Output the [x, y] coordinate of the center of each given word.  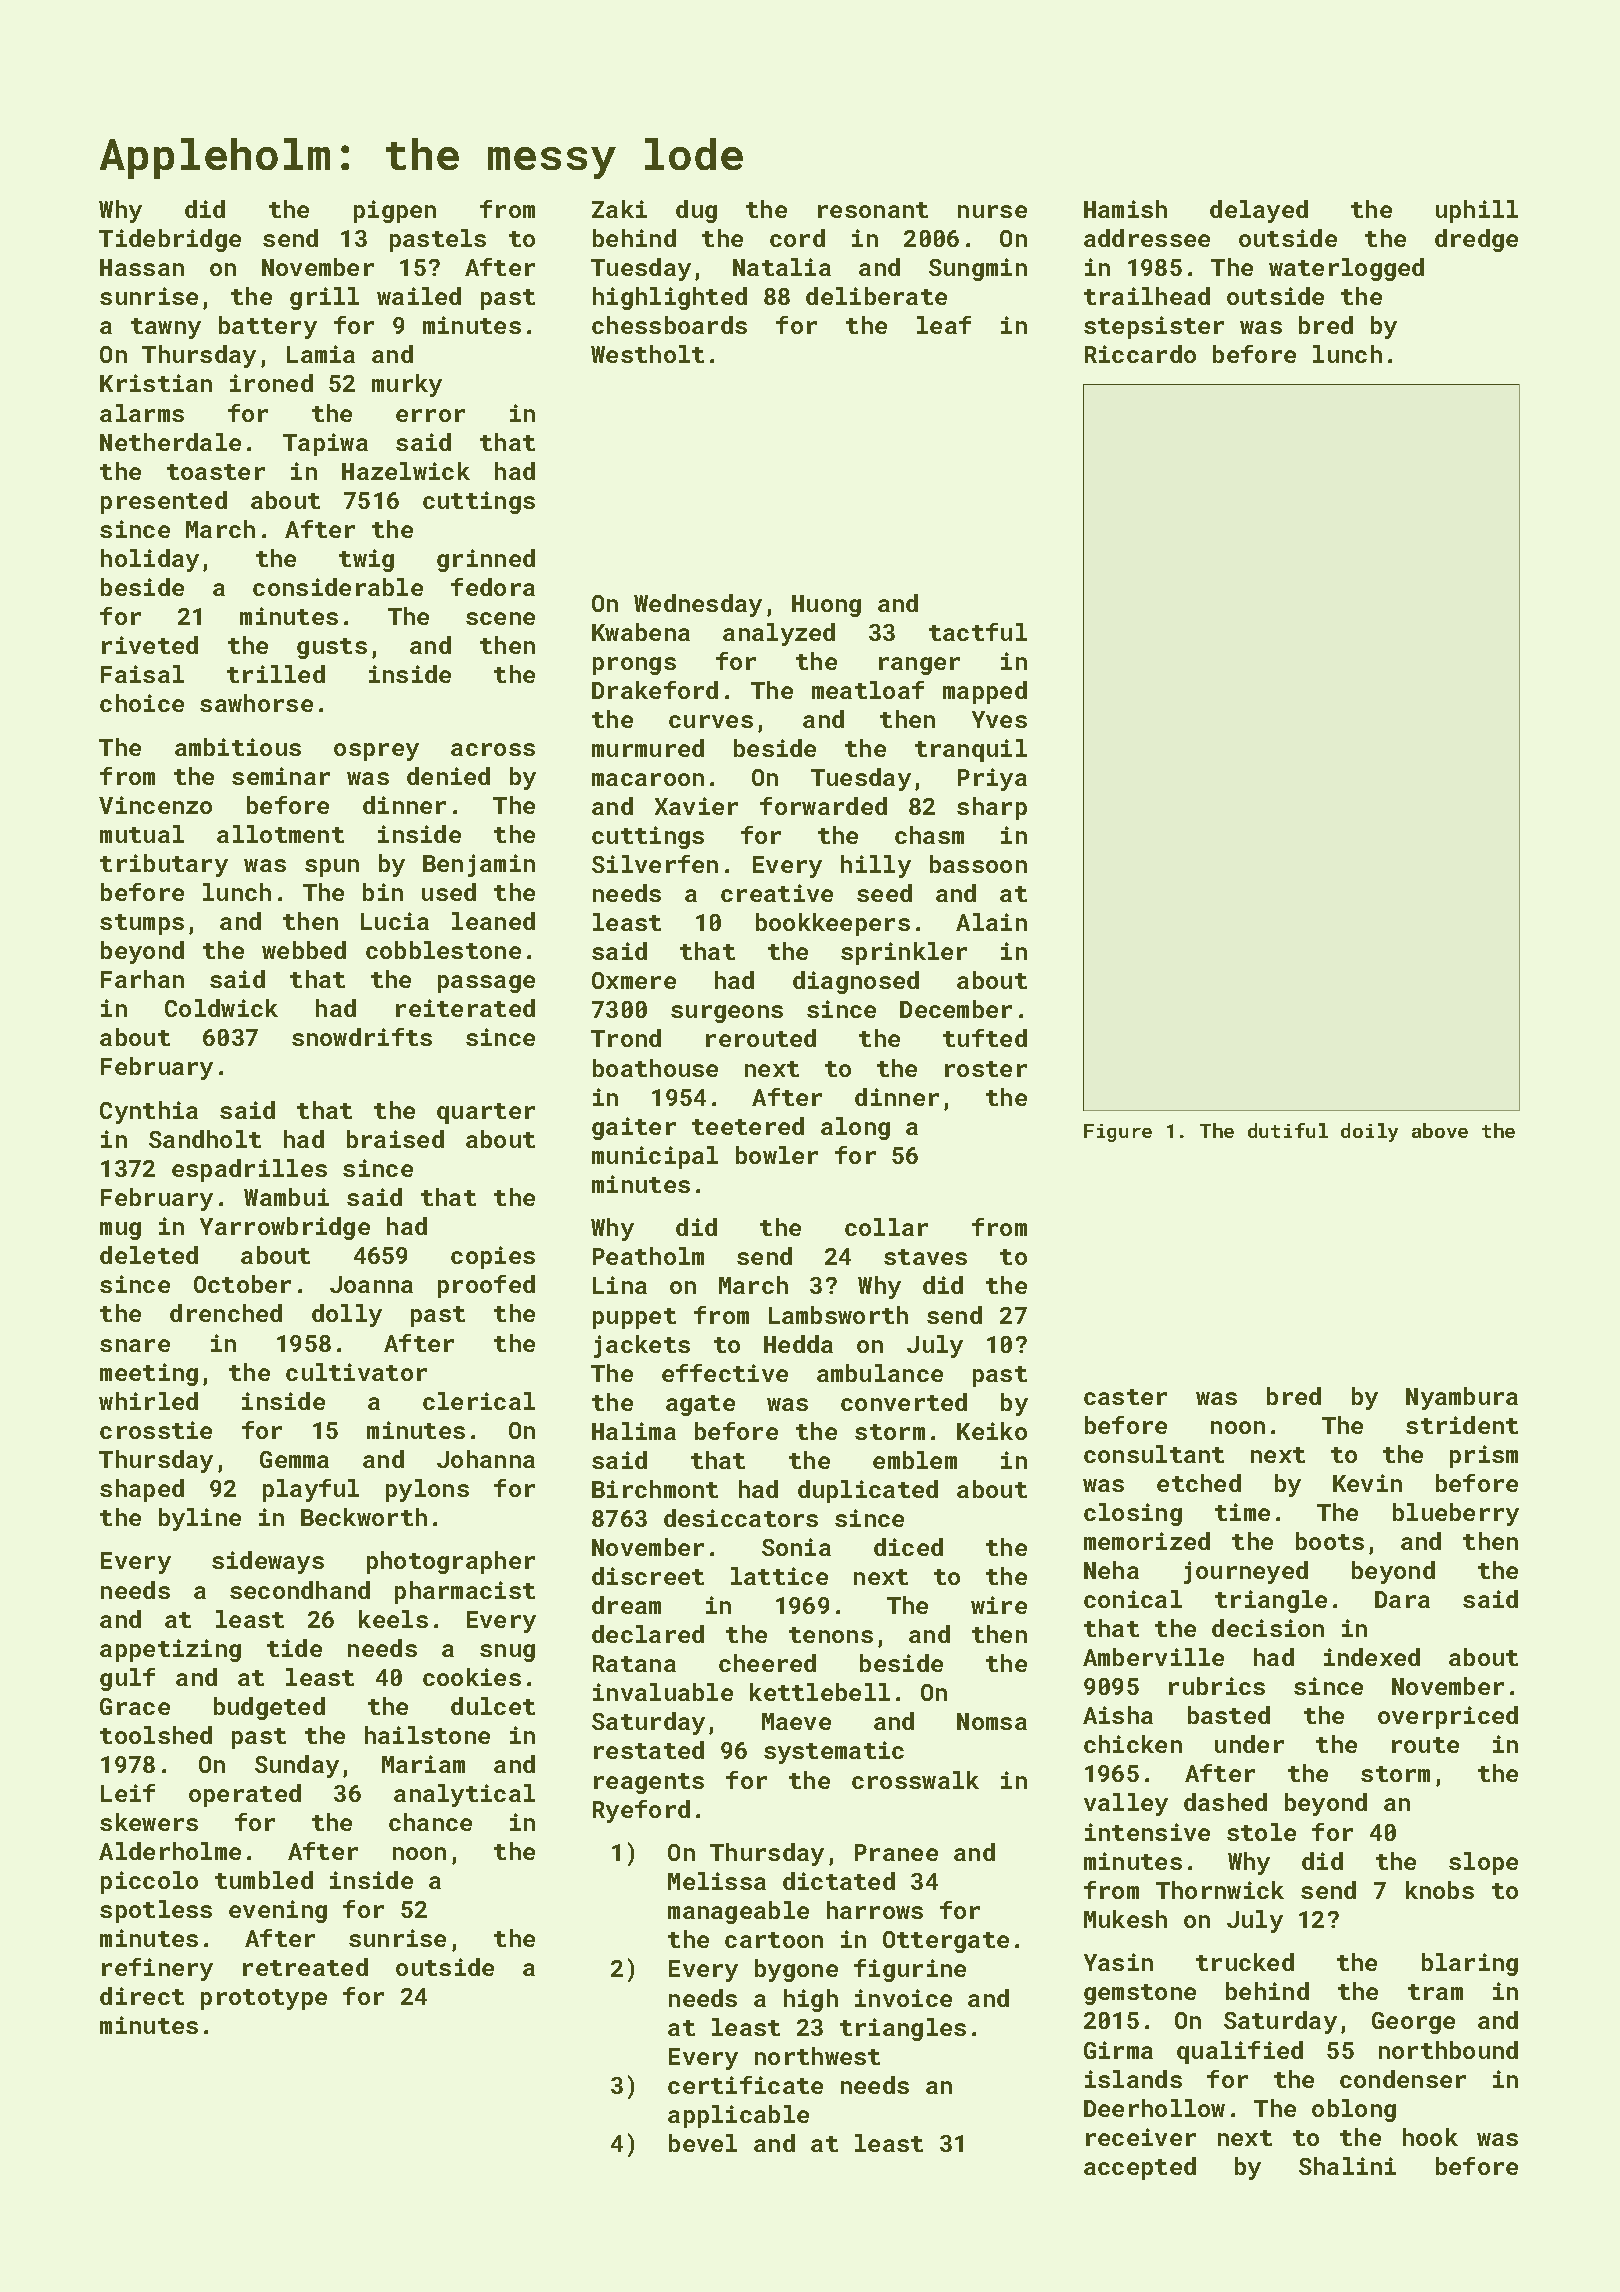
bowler [777, 1155]
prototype [264, 1999]
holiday [150, 560]
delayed [1259, 211]
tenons [831, 1635]
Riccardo [1140, 354]
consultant [1154, 1454]
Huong [826, 606]
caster [1125, 1397]
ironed [271, 383]
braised [395, 1139]
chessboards [669, 325]
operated [245, 1795]
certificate [745, 2085]
